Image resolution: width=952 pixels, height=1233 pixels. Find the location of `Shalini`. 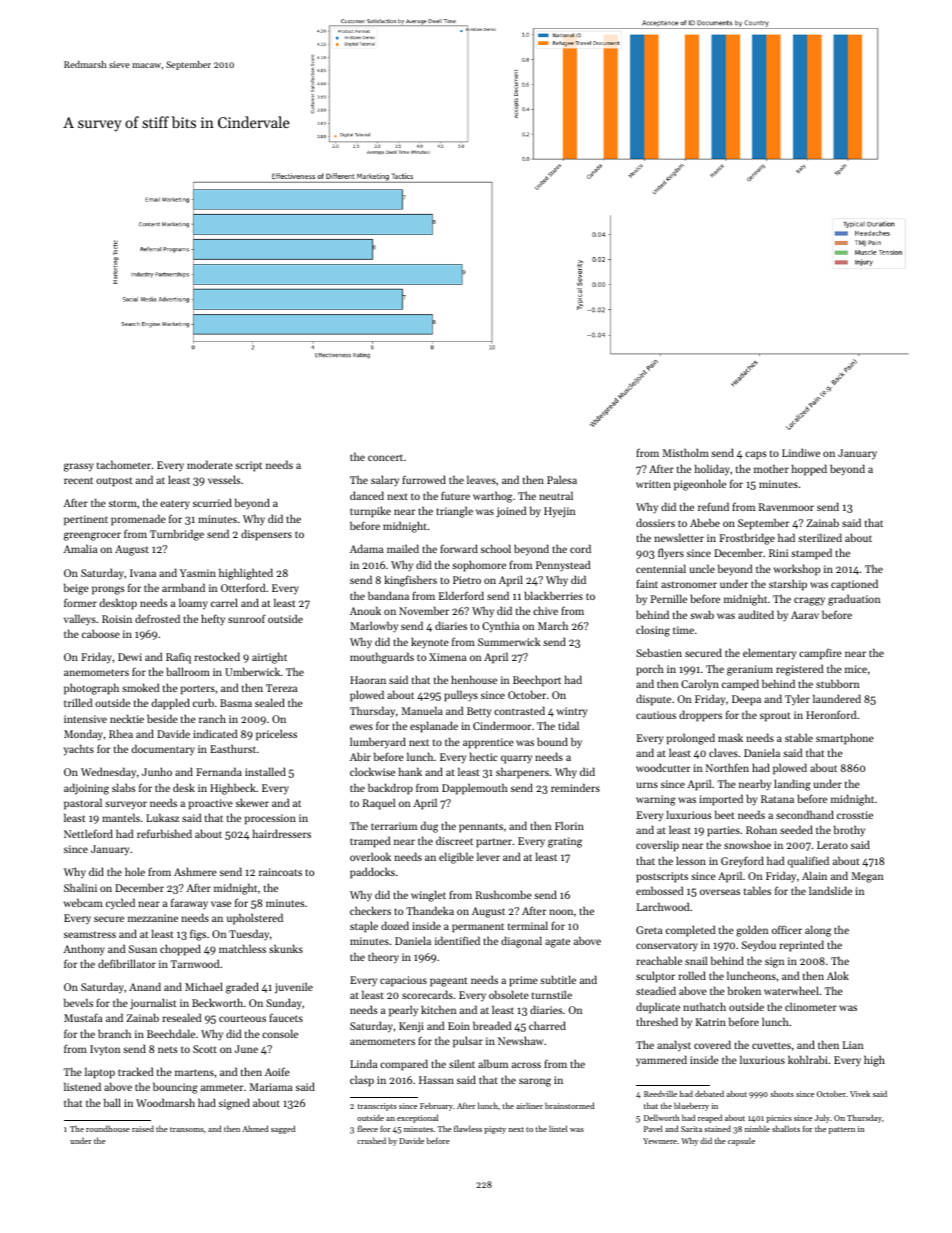

Shalini is located at coordinates (80, 887).
